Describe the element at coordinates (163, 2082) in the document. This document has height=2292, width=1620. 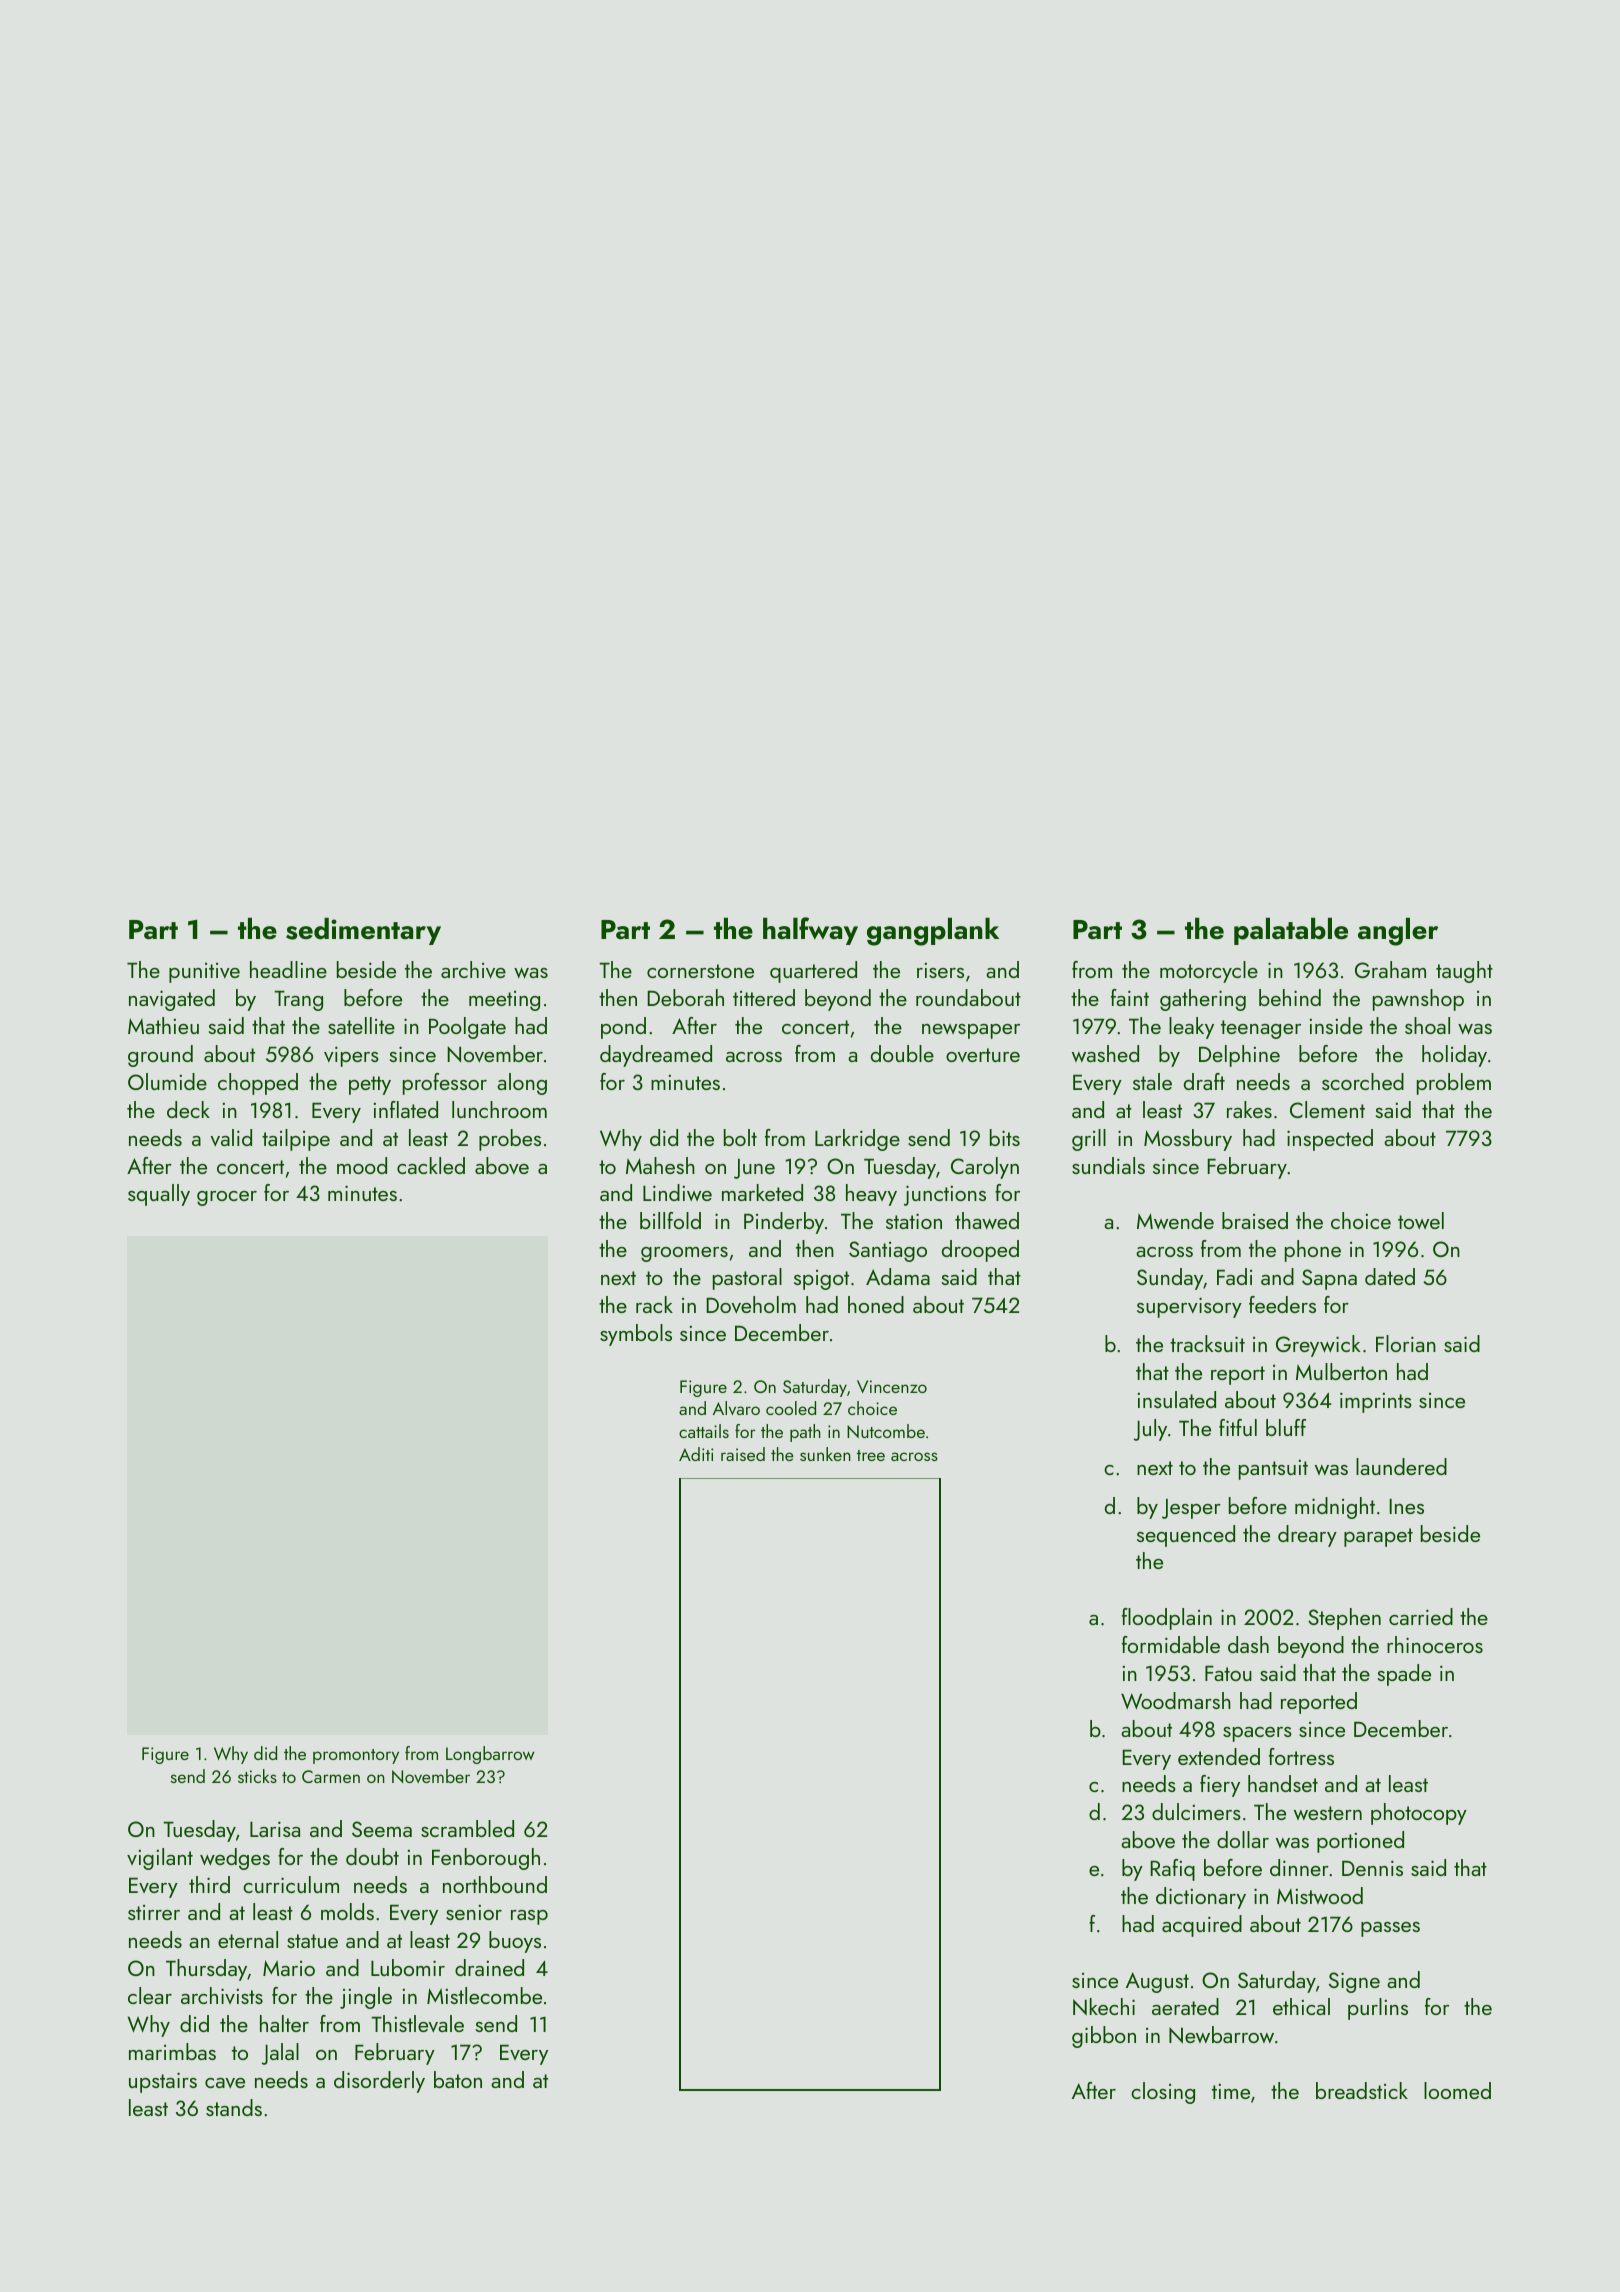
I see `upstairs` at that location.
